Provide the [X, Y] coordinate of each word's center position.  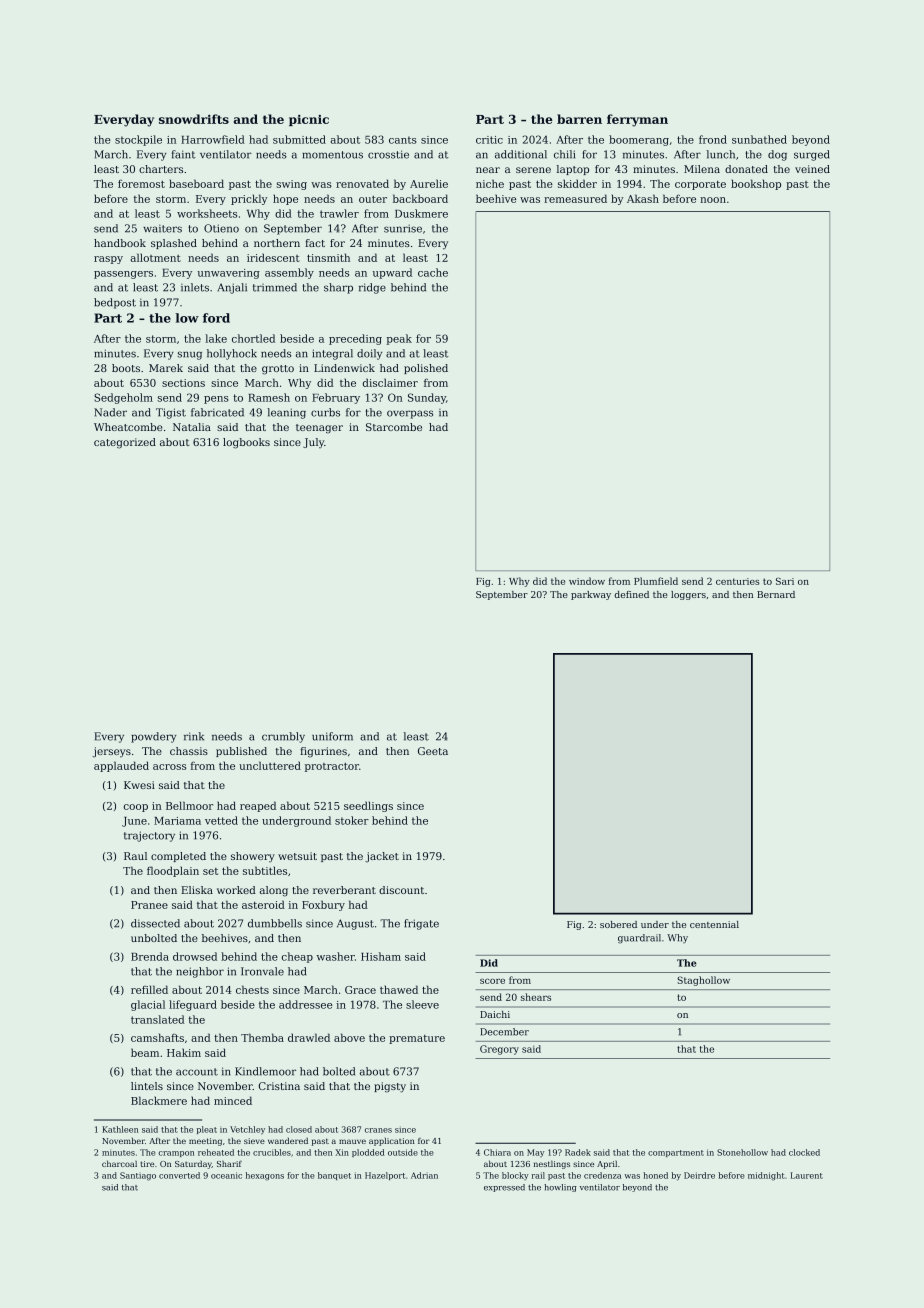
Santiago [138, 1176]
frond [713, 139]
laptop [573, 170]
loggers [688, 595]
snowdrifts [194, 119]
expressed [504, 1188]
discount [401, 890]
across [169, 767]
